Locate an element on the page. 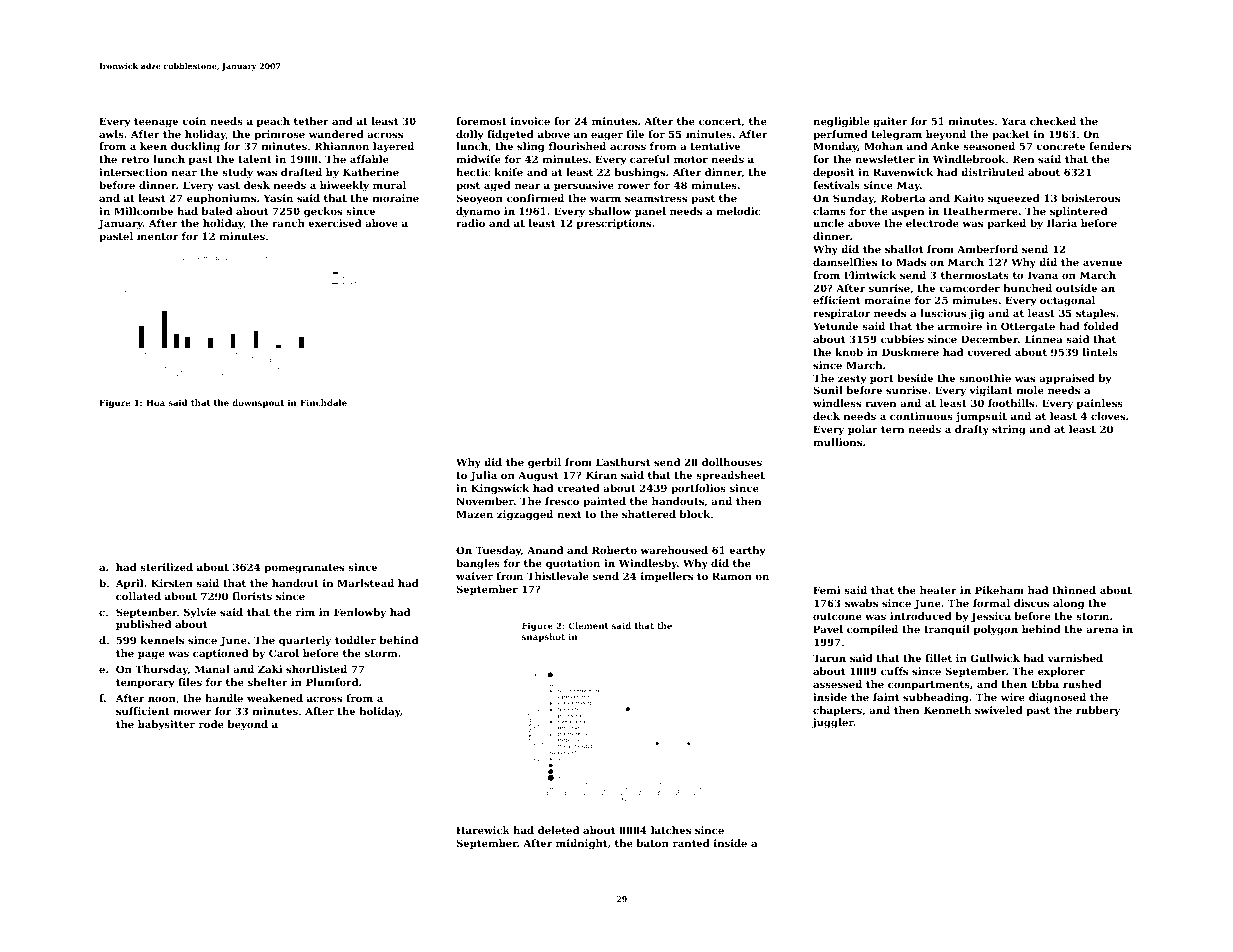  checked is located at coordinates (1053, 121).
